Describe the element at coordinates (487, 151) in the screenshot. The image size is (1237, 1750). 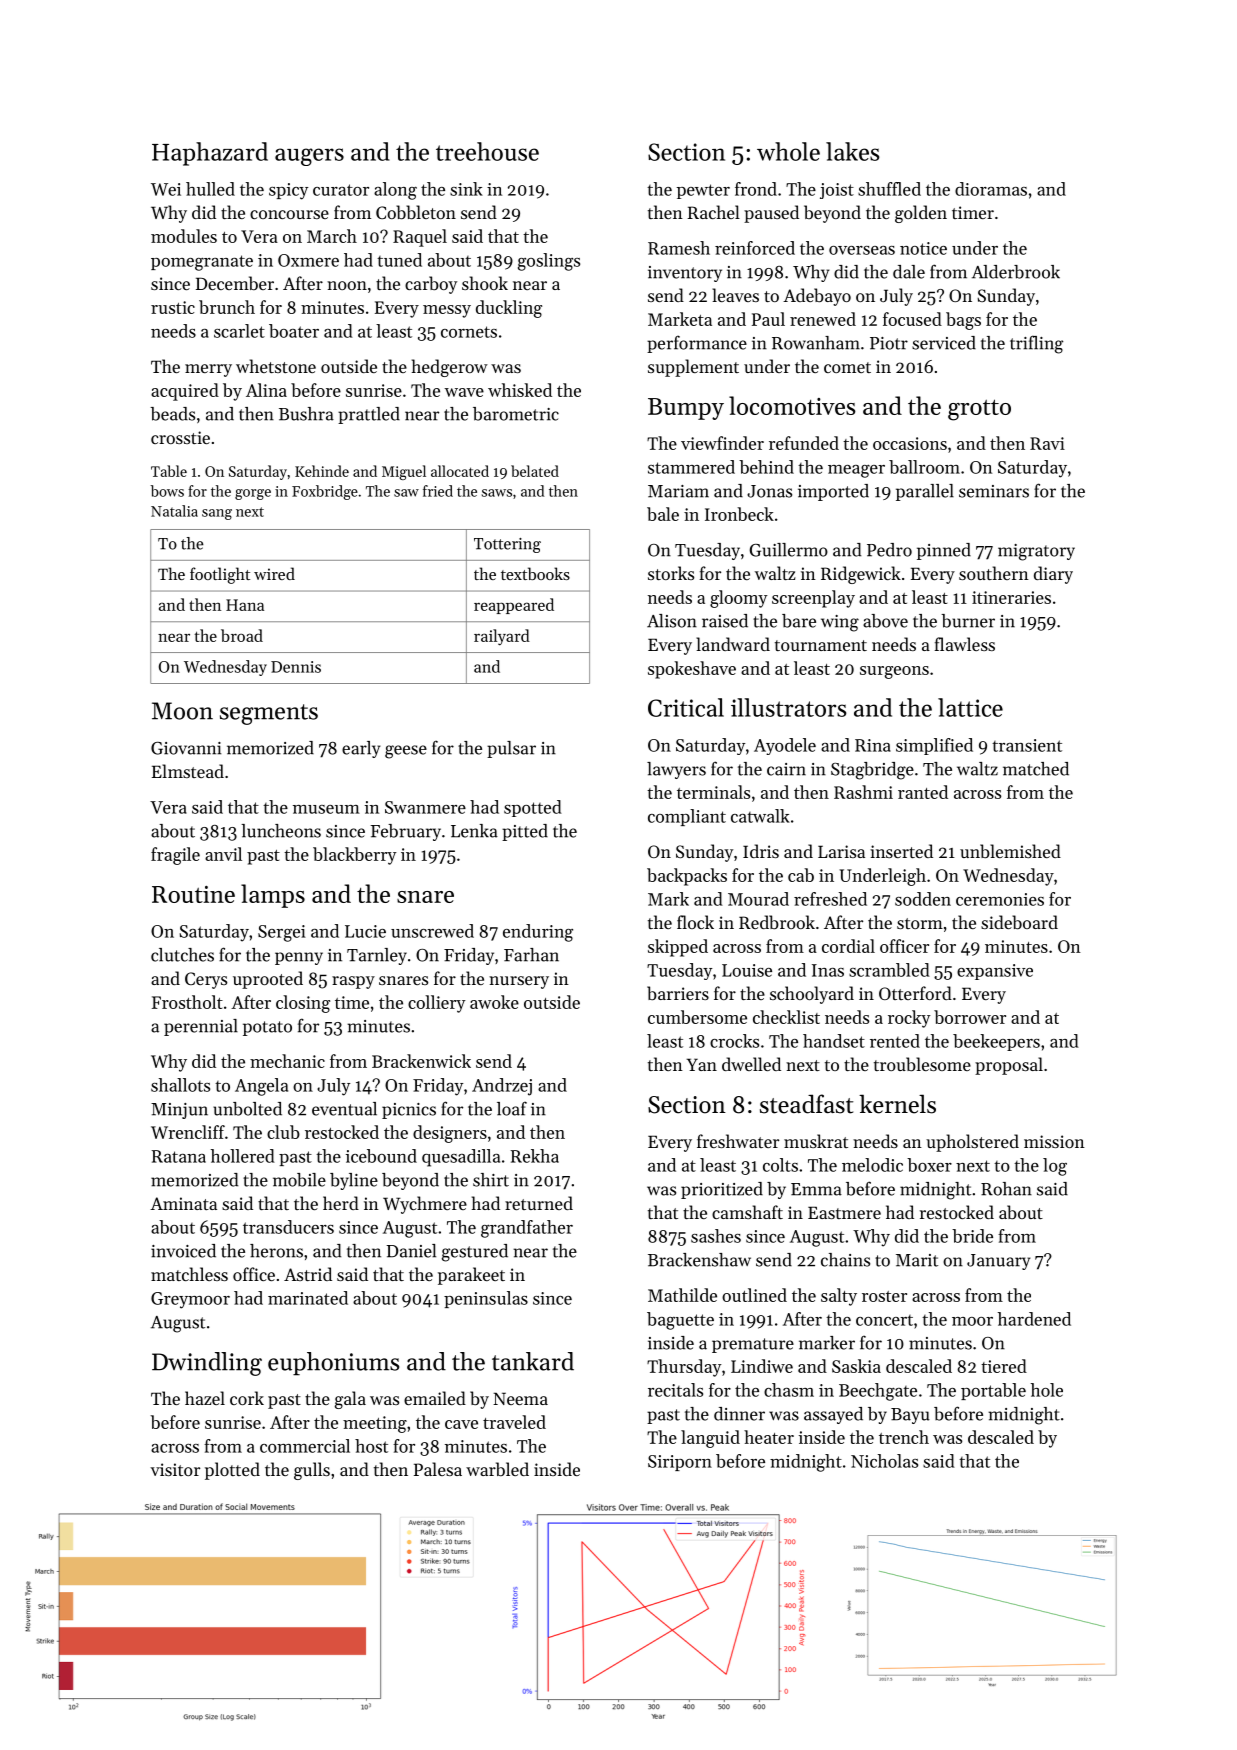
I see `treehouse` at that location.
